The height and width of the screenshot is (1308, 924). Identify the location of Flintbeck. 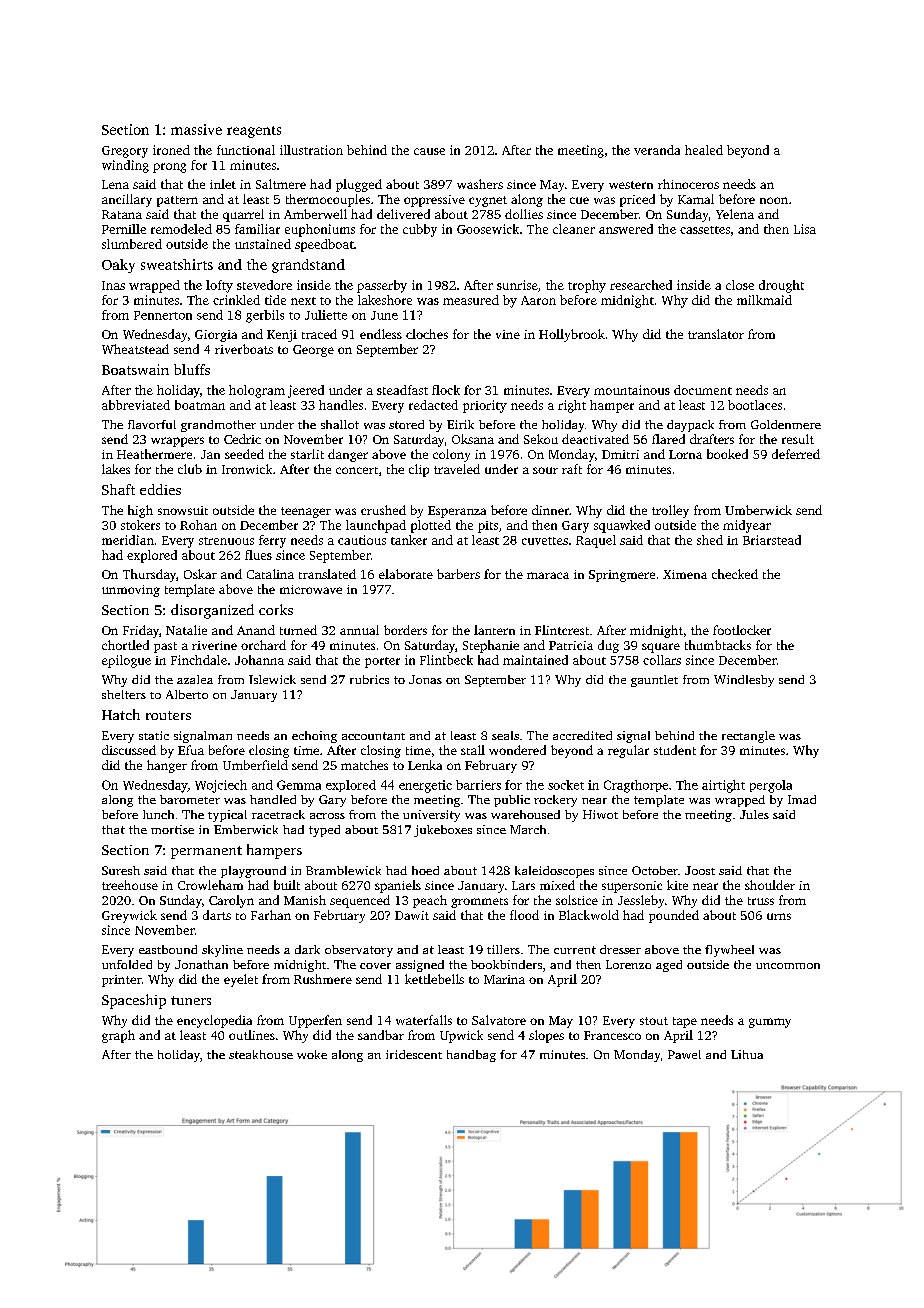
(446, 660).
